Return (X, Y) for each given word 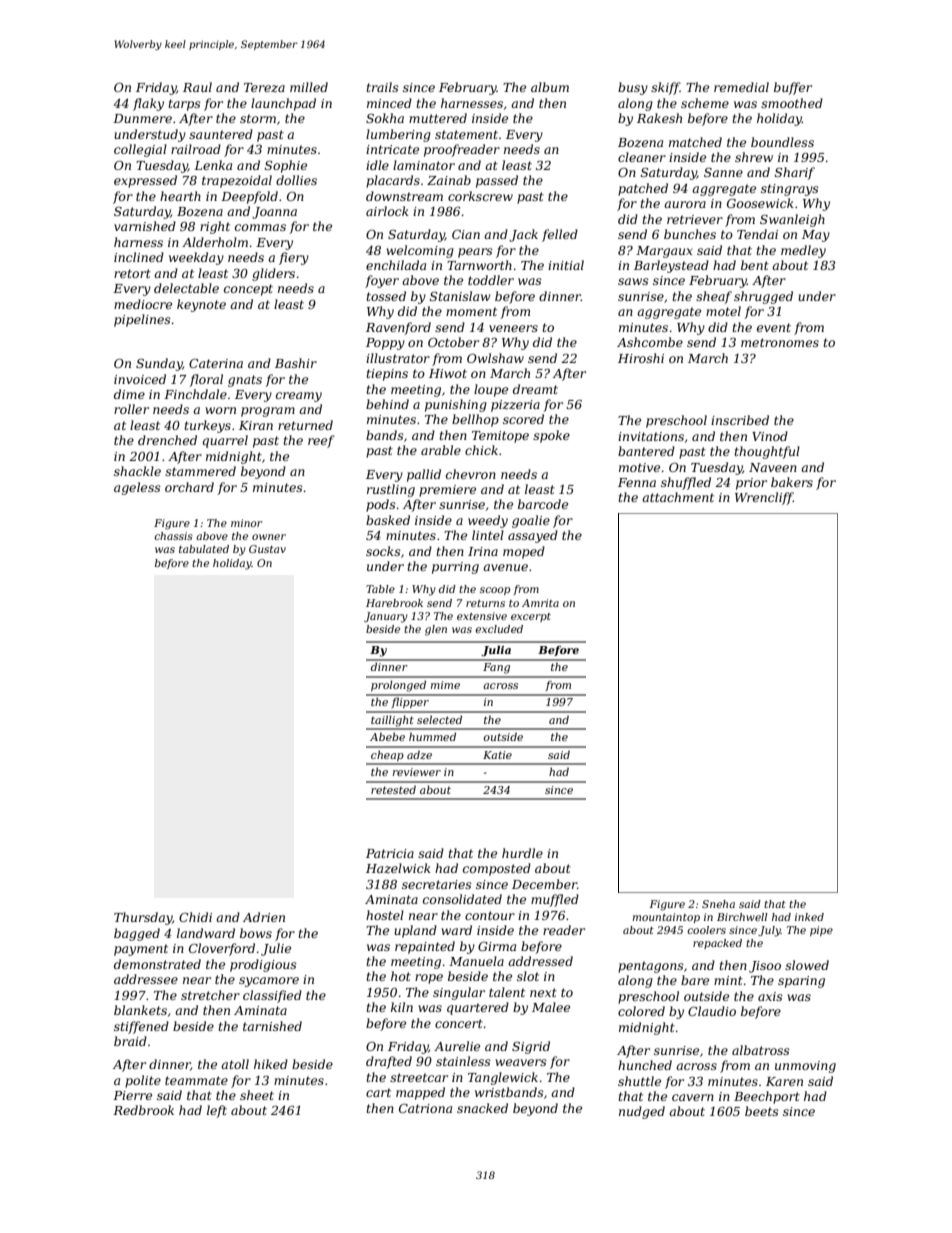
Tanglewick (503, 1078)
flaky (148, 104)
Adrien (264, 917)
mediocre (143, 304)
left (217, 1111)
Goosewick (760, 203)
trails (383, 87)
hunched (645, 1065)
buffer (793, 88)
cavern (693, 1097)
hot (401, 976)
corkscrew (480, 196)
